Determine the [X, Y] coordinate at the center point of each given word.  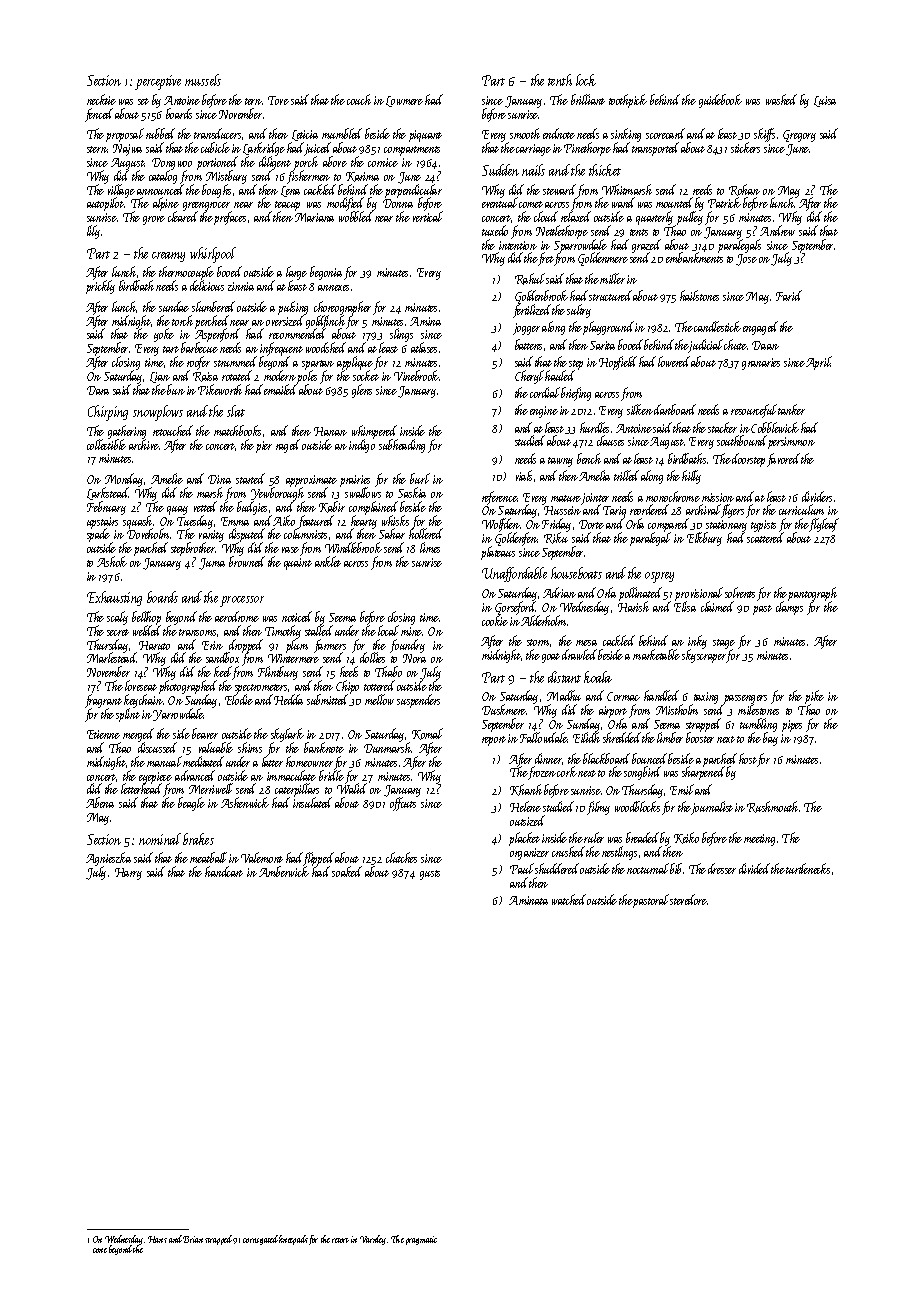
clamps [789, 608]
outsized [527, 820]
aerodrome [237, 616]
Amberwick [284, 872]
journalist [712, 808]
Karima [362, 177]
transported [655, 149]
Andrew [777, 231]
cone [100, 1250]
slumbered [213, 306]
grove [154, 220]
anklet [328, 561]
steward [559, 189]
